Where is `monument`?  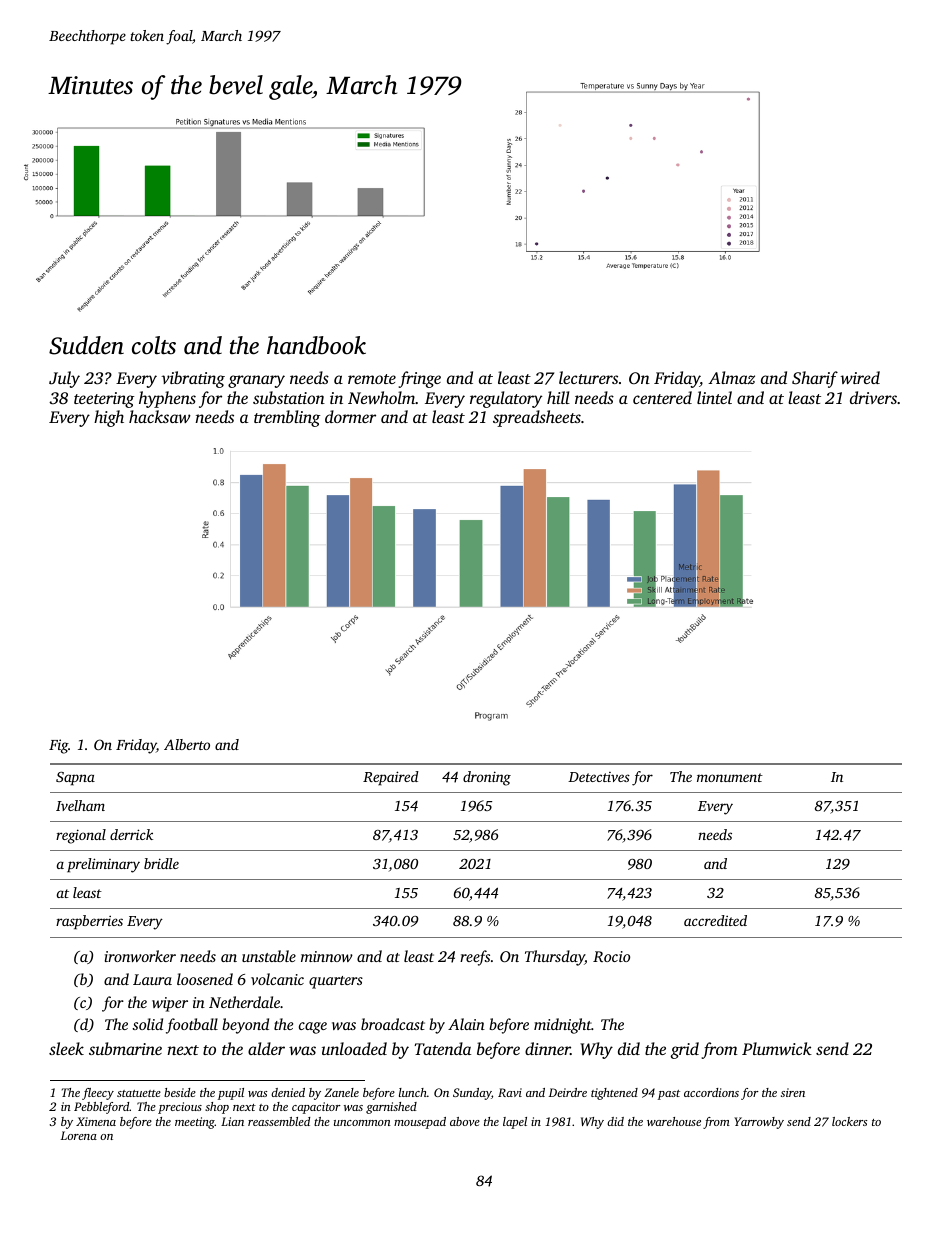 monument is located at coordinates (730, 777).
